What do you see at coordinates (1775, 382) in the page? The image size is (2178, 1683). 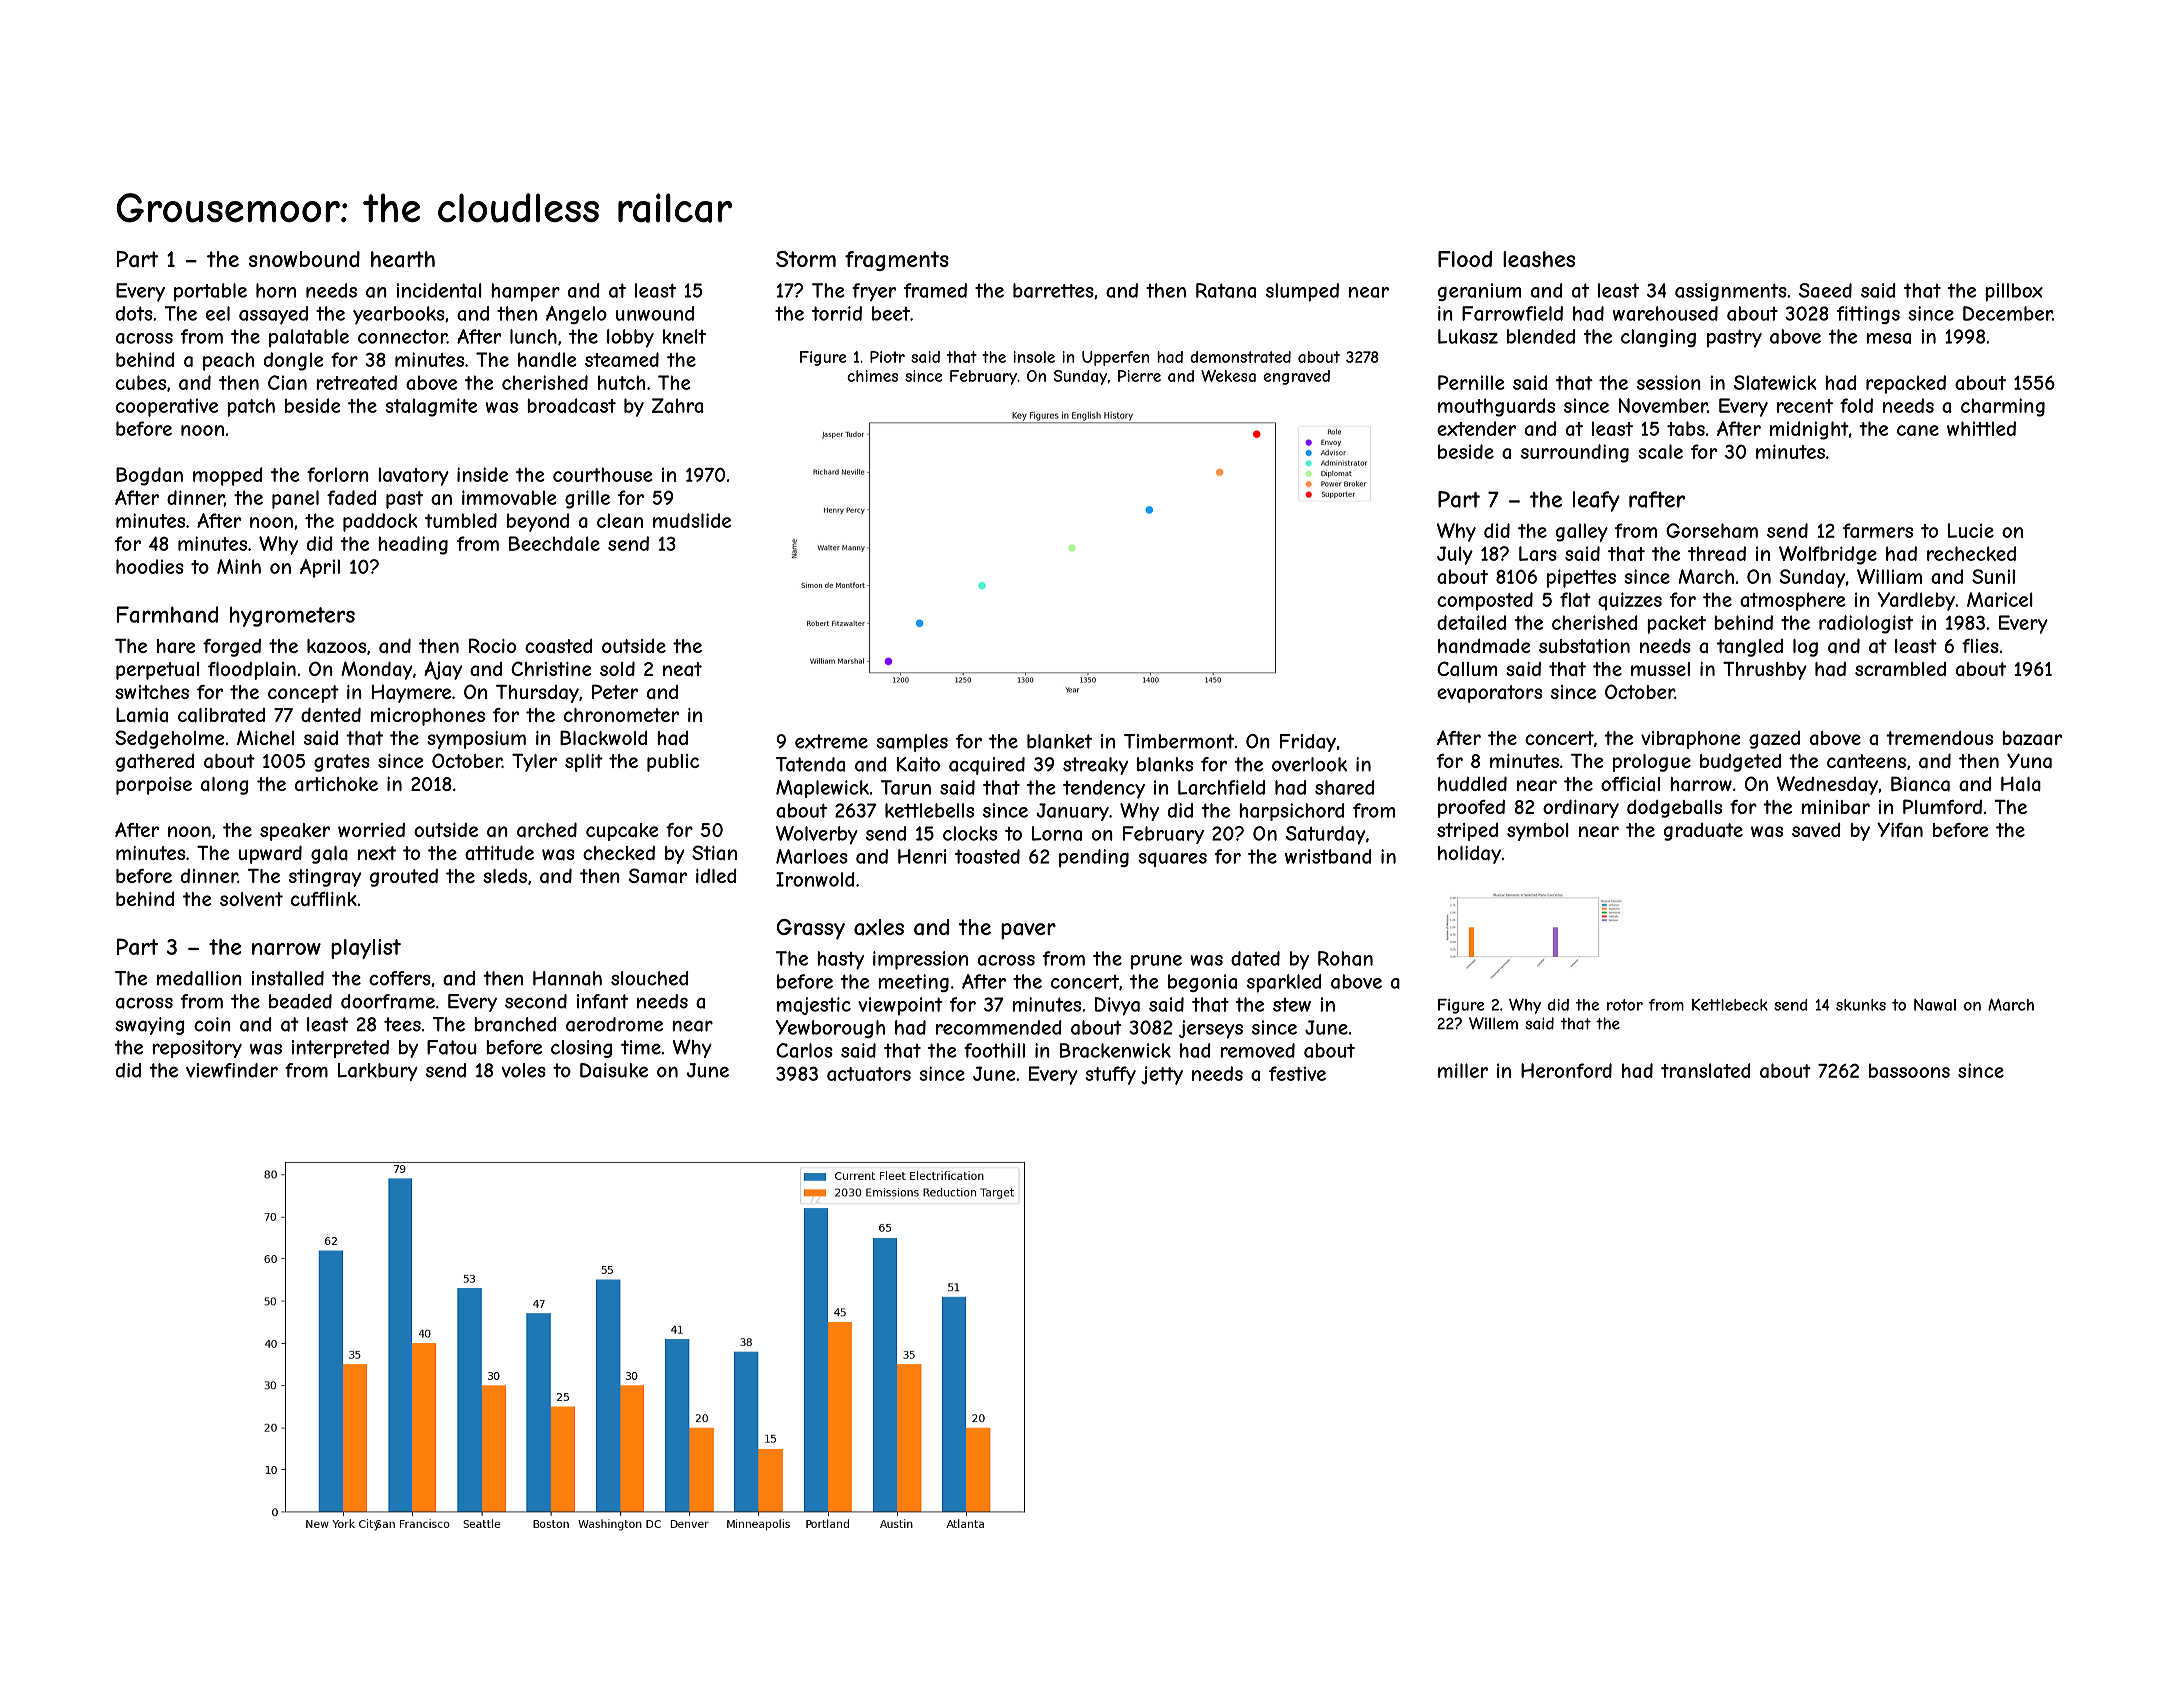 I see `Slatewick` at bounding box center [1775, 382].
